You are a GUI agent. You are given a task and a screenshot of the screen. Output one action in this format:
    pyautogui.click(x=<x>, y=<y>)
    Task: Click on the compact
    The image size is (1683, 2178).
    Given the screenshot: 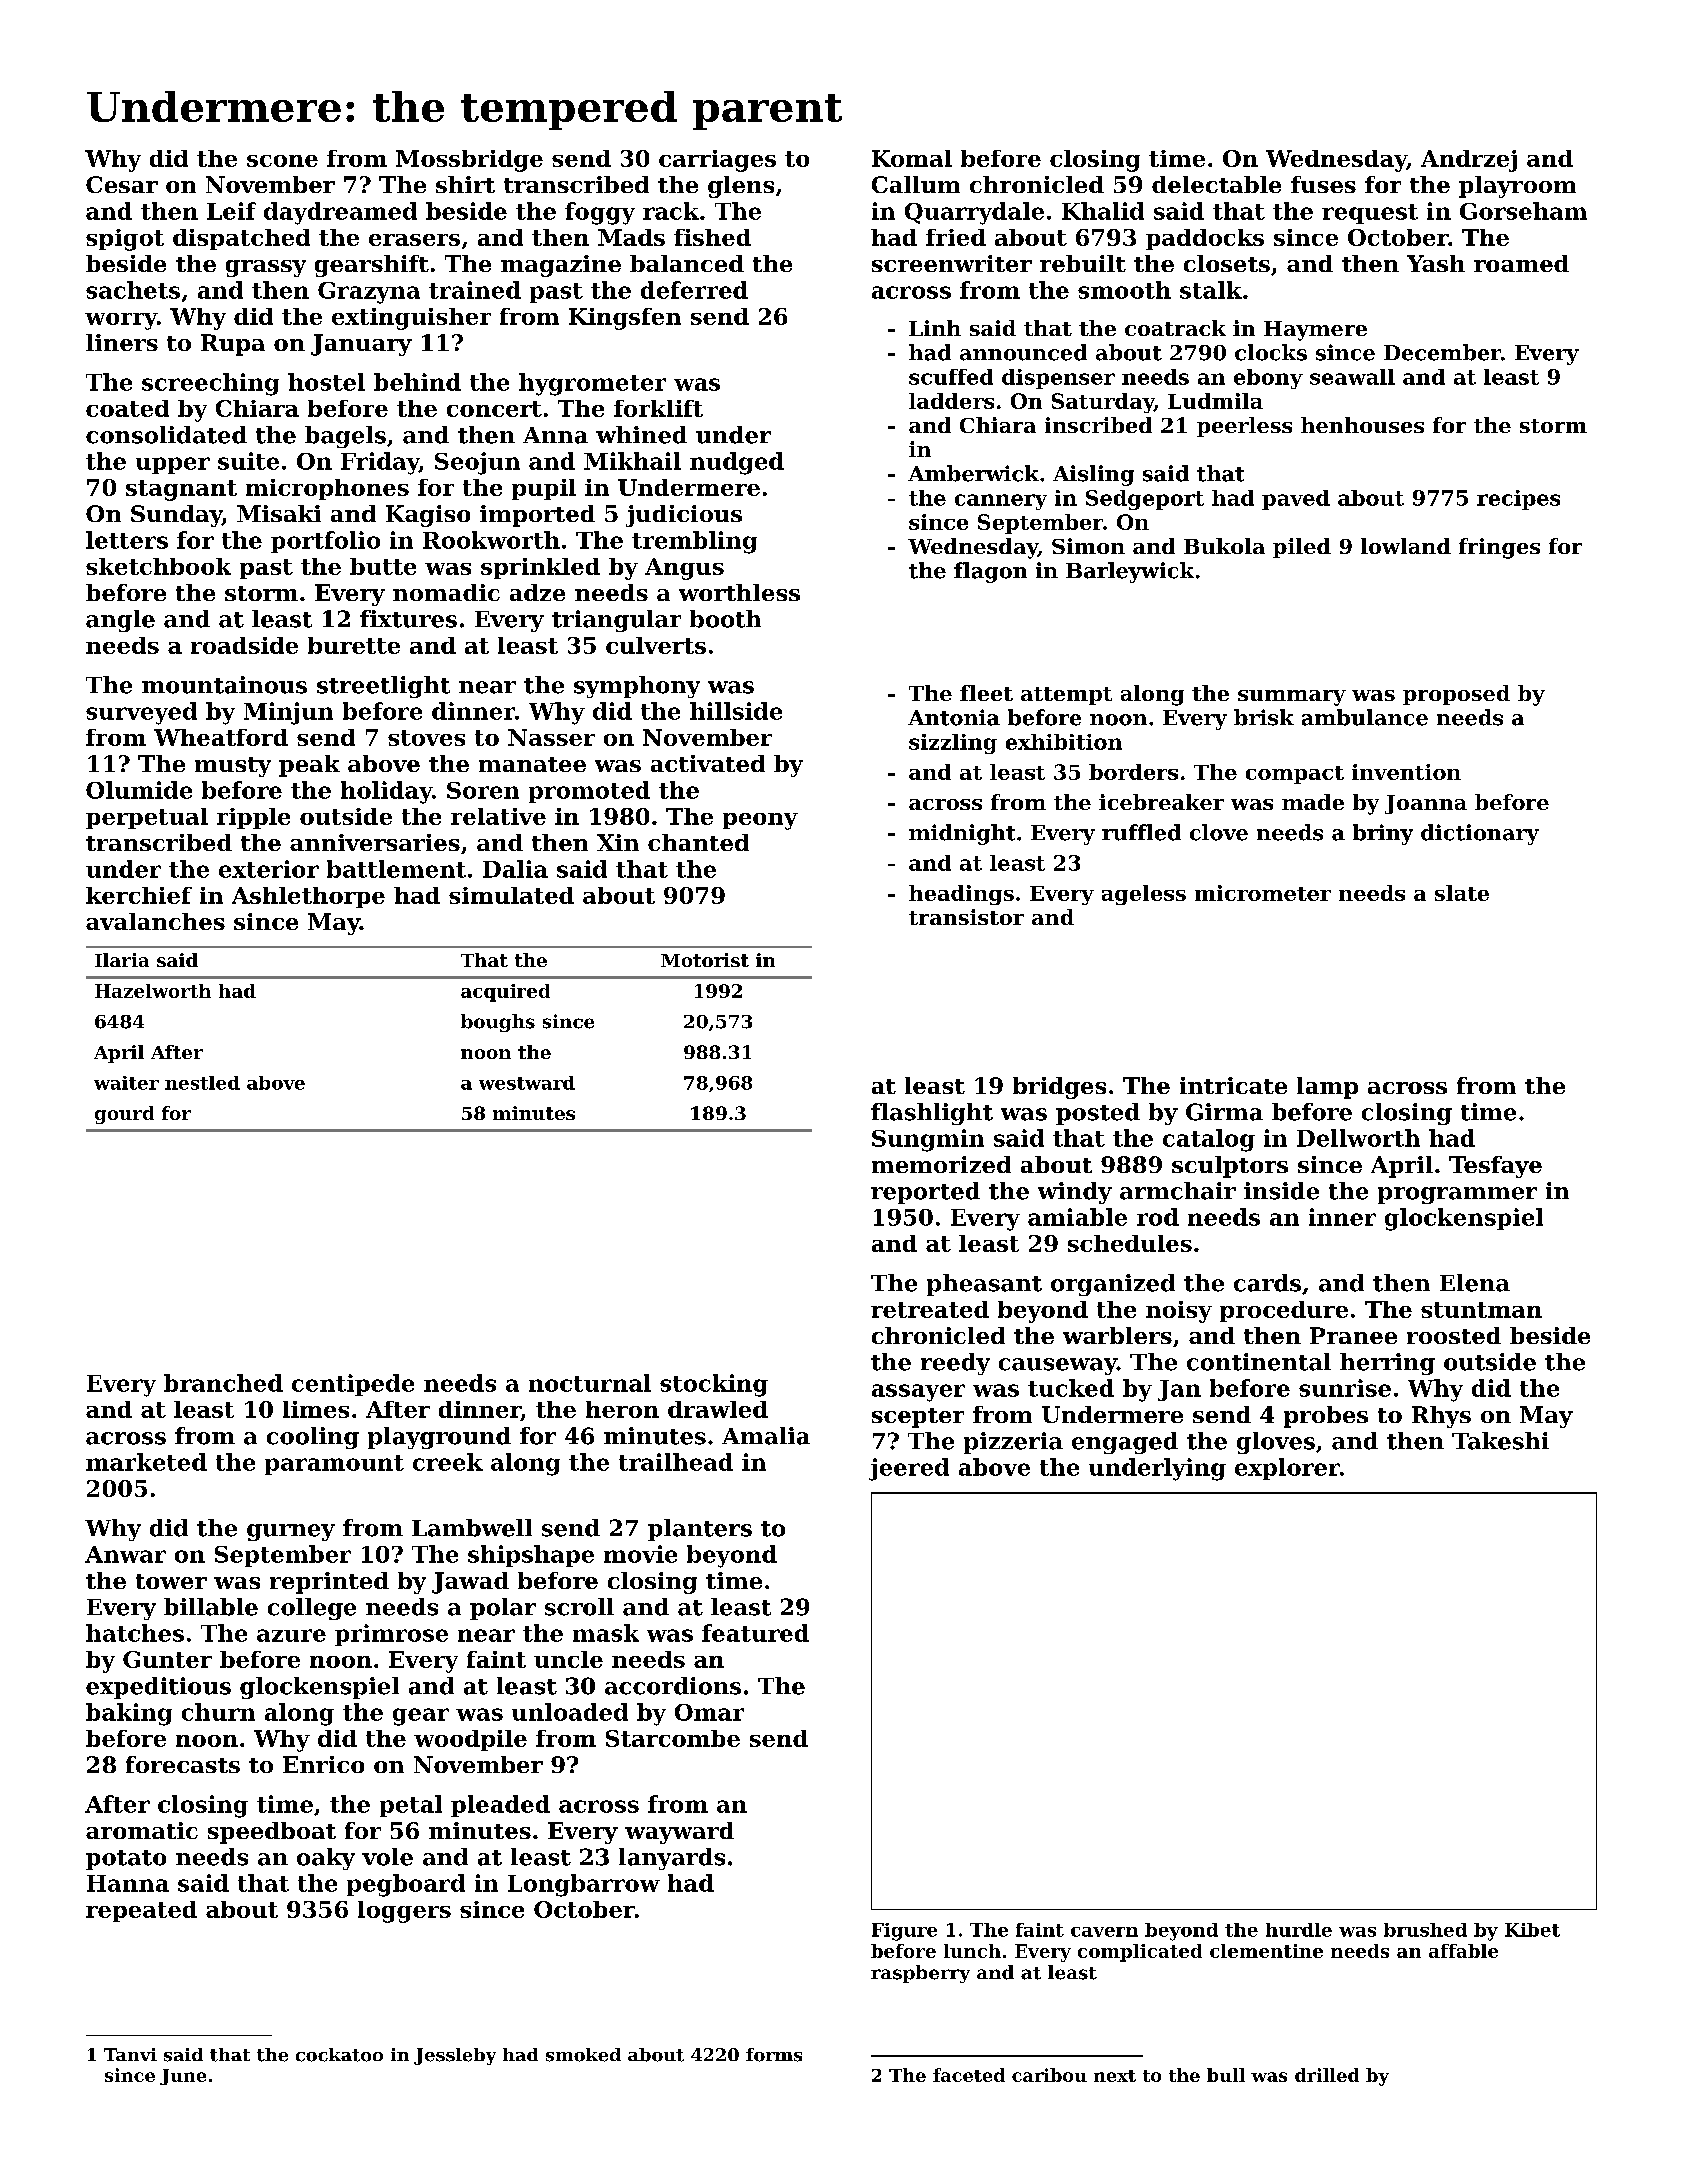 What is the action you would take?
    pyautogui.click(x=1295, y=775)
